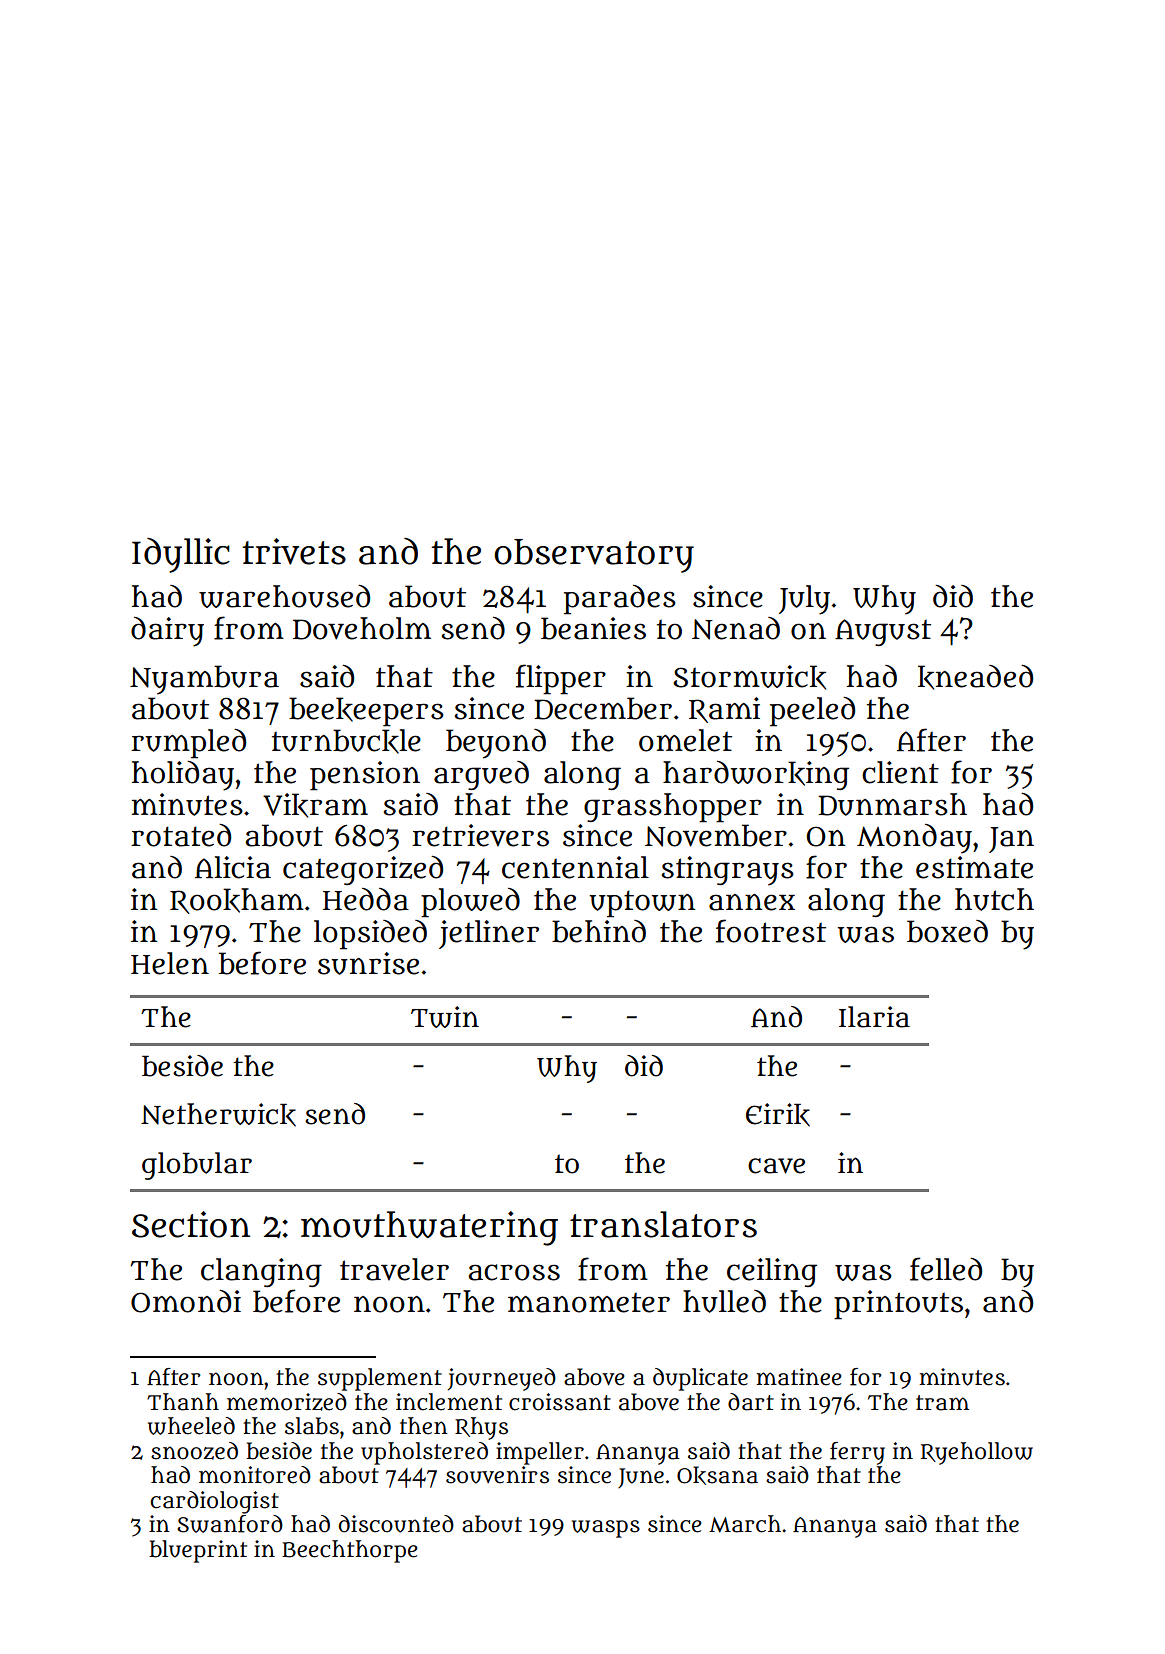 Image resolution: width=1165 pixels, height=1654 pixels. I want to click on felled, so click(946, 1269).
